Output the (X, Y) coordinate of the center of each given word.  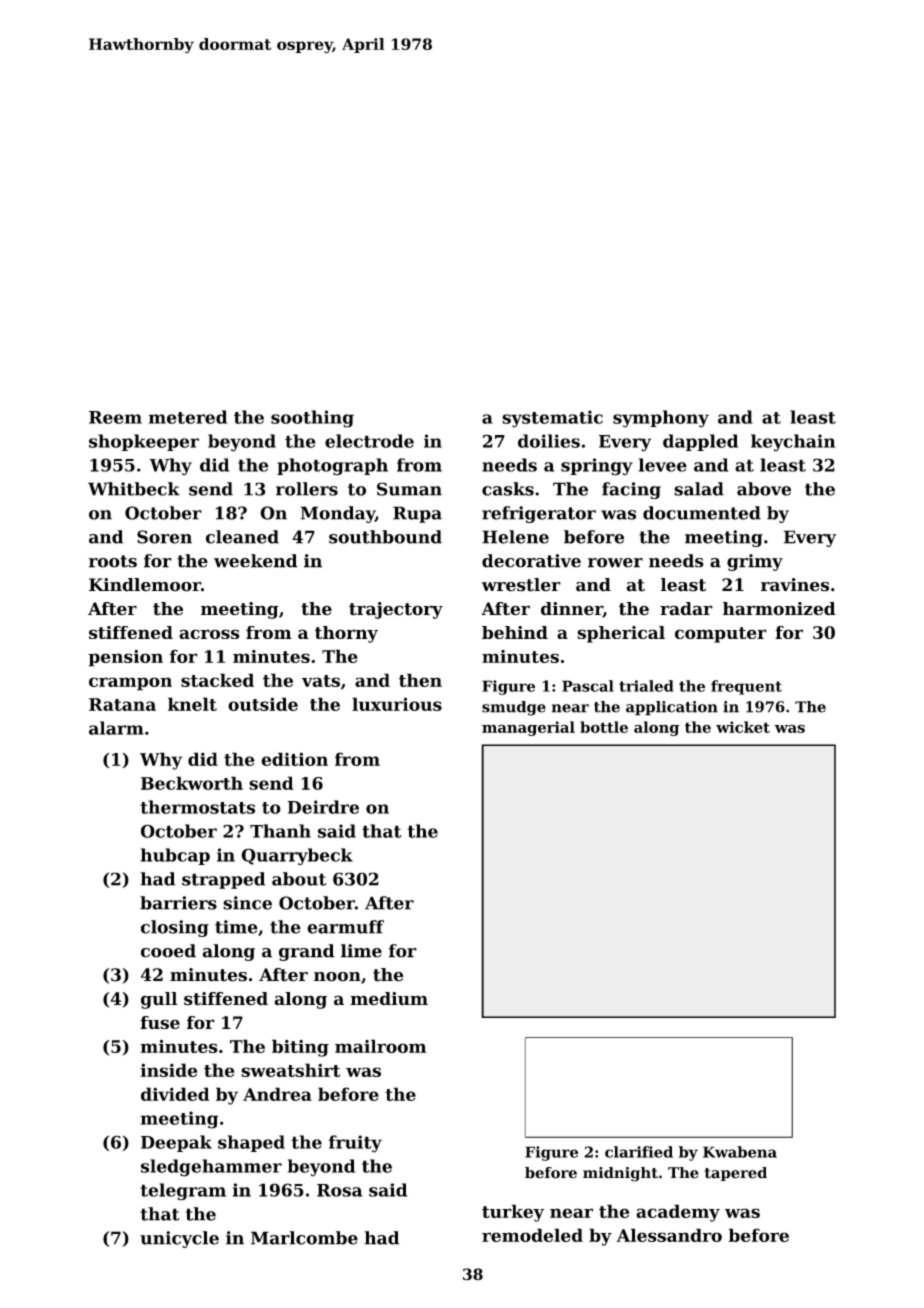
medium (389, 999)
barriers (178, 903)
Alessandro (669, 1235)
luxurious (397, 704)
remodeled (532, 1235)
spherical (621, 634)
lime (361, 951)
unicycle (179, 1239)
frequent (746, 687)
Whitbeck (134, 489)
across (209, 634)
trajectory (396, 610)
